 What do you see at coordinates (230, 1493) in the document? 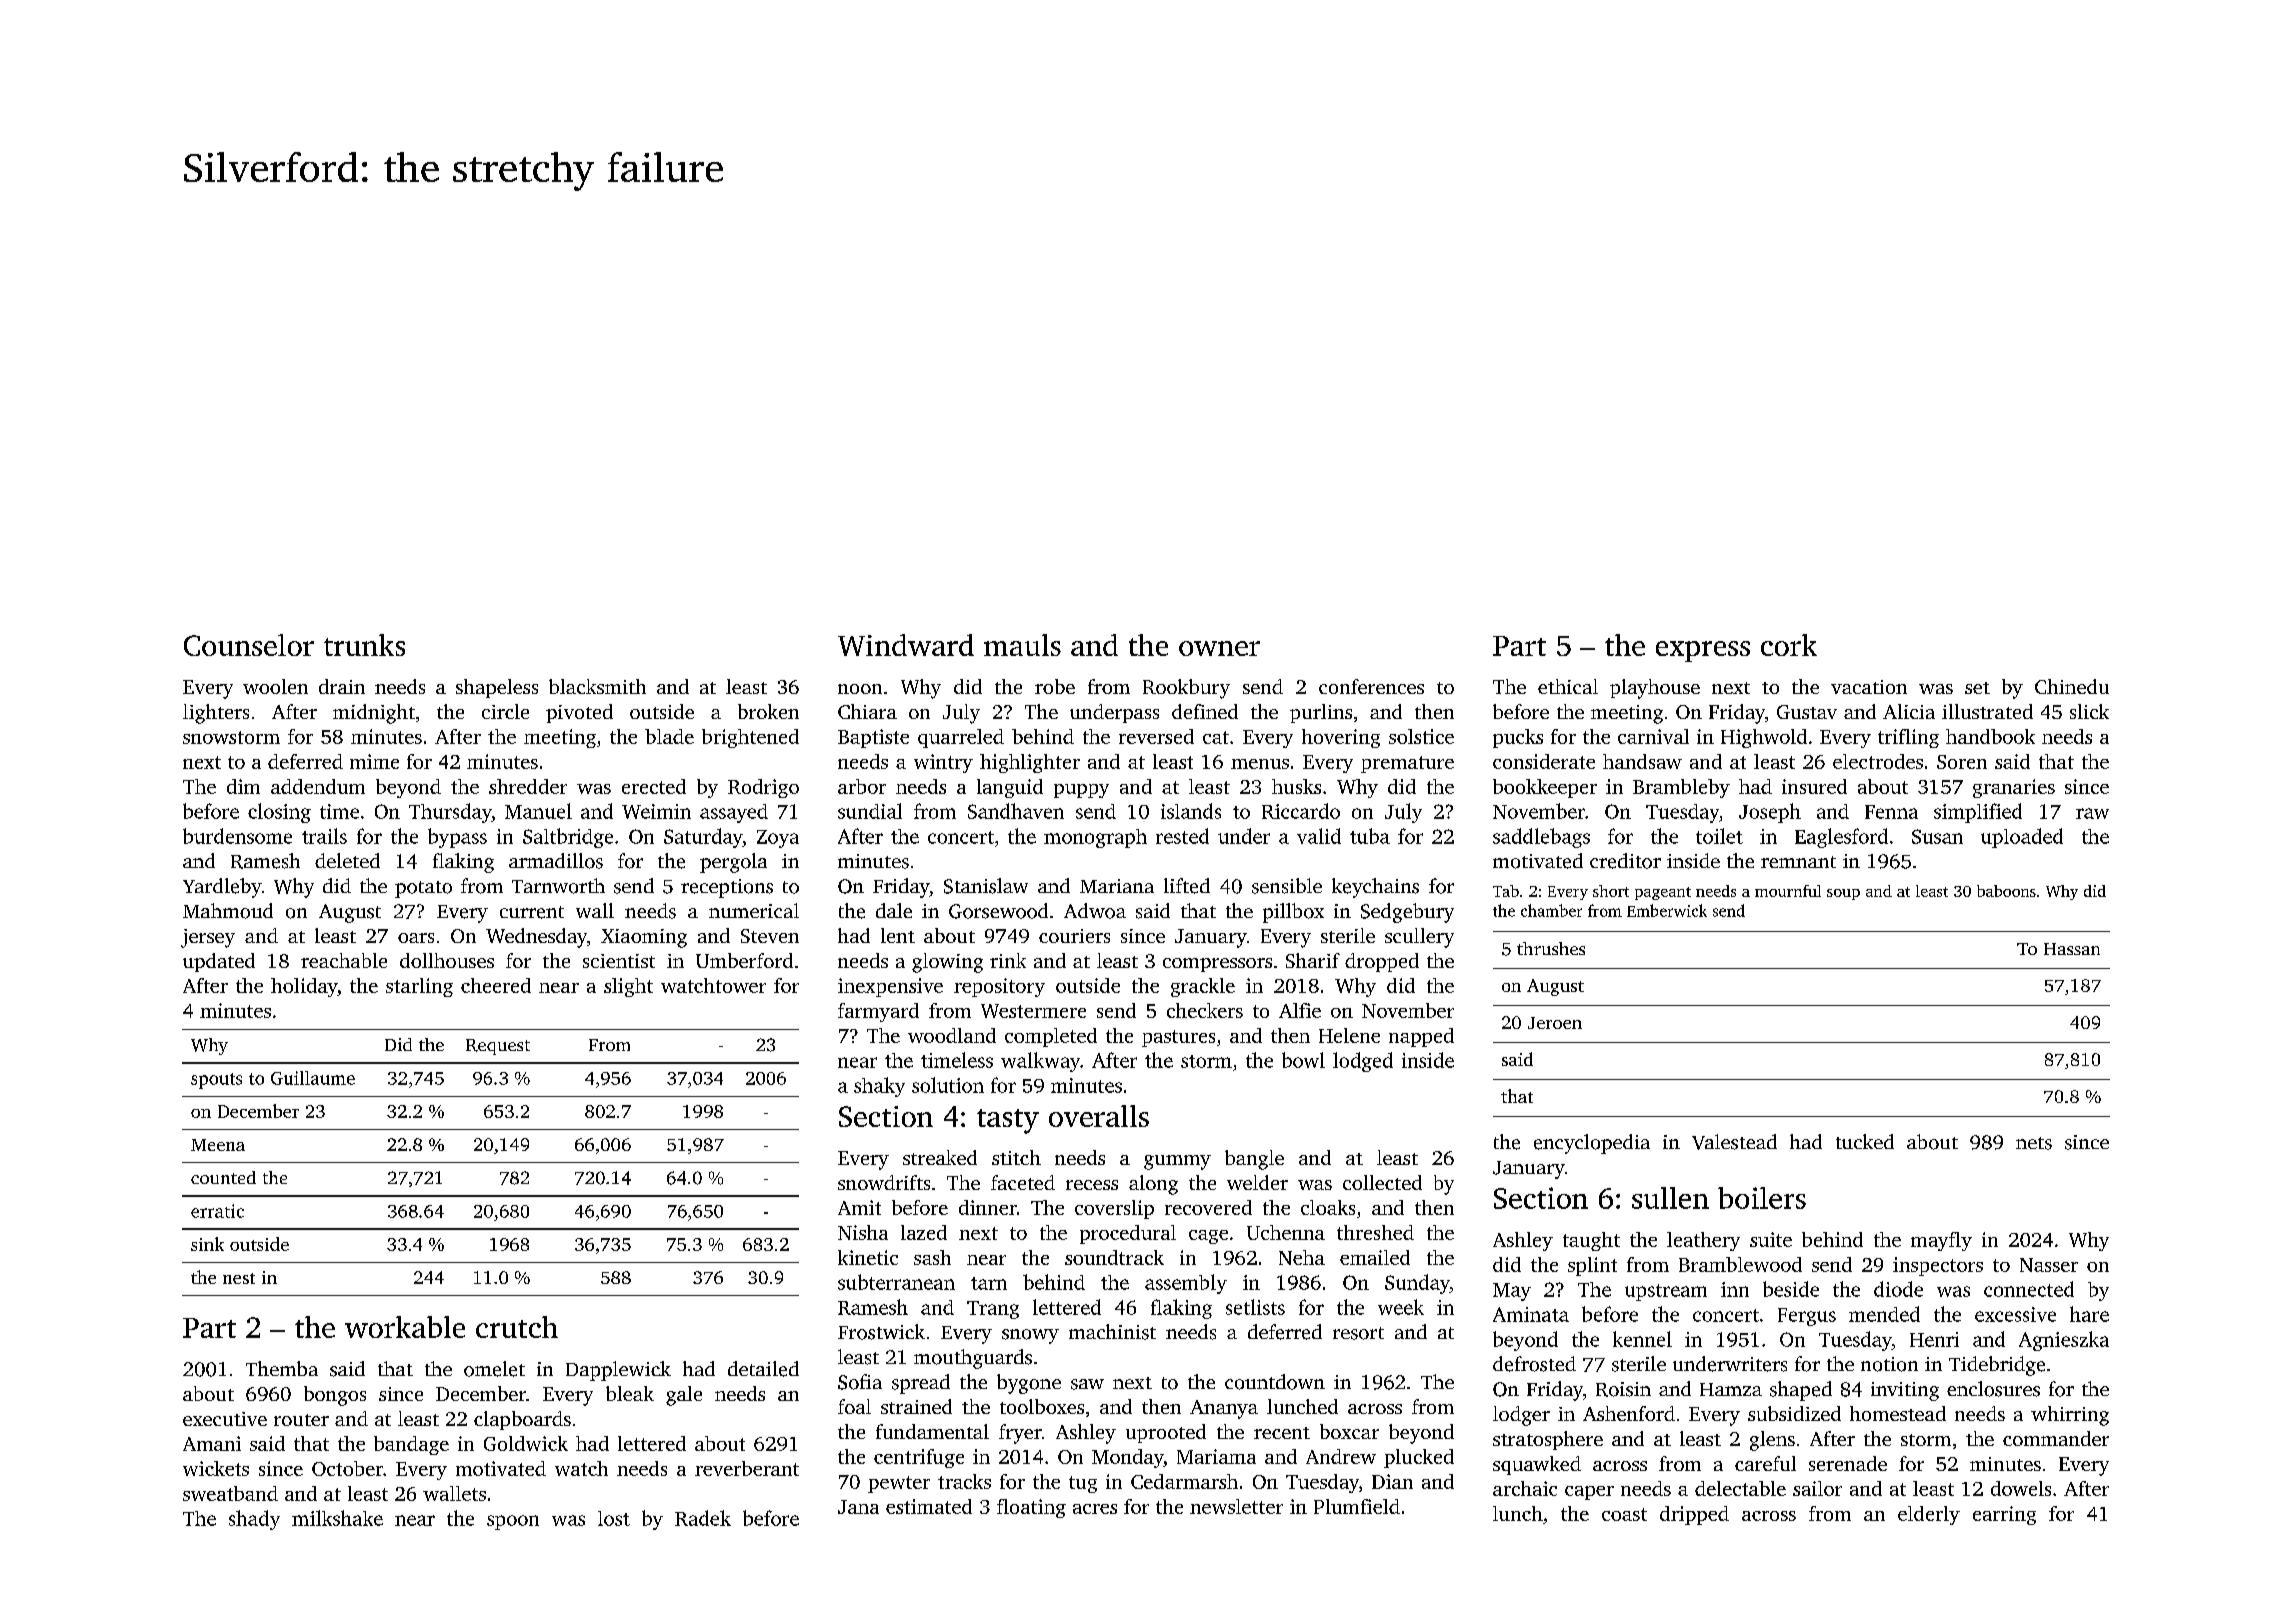
I see `sweatband` at bounding box center [230, 1493].
